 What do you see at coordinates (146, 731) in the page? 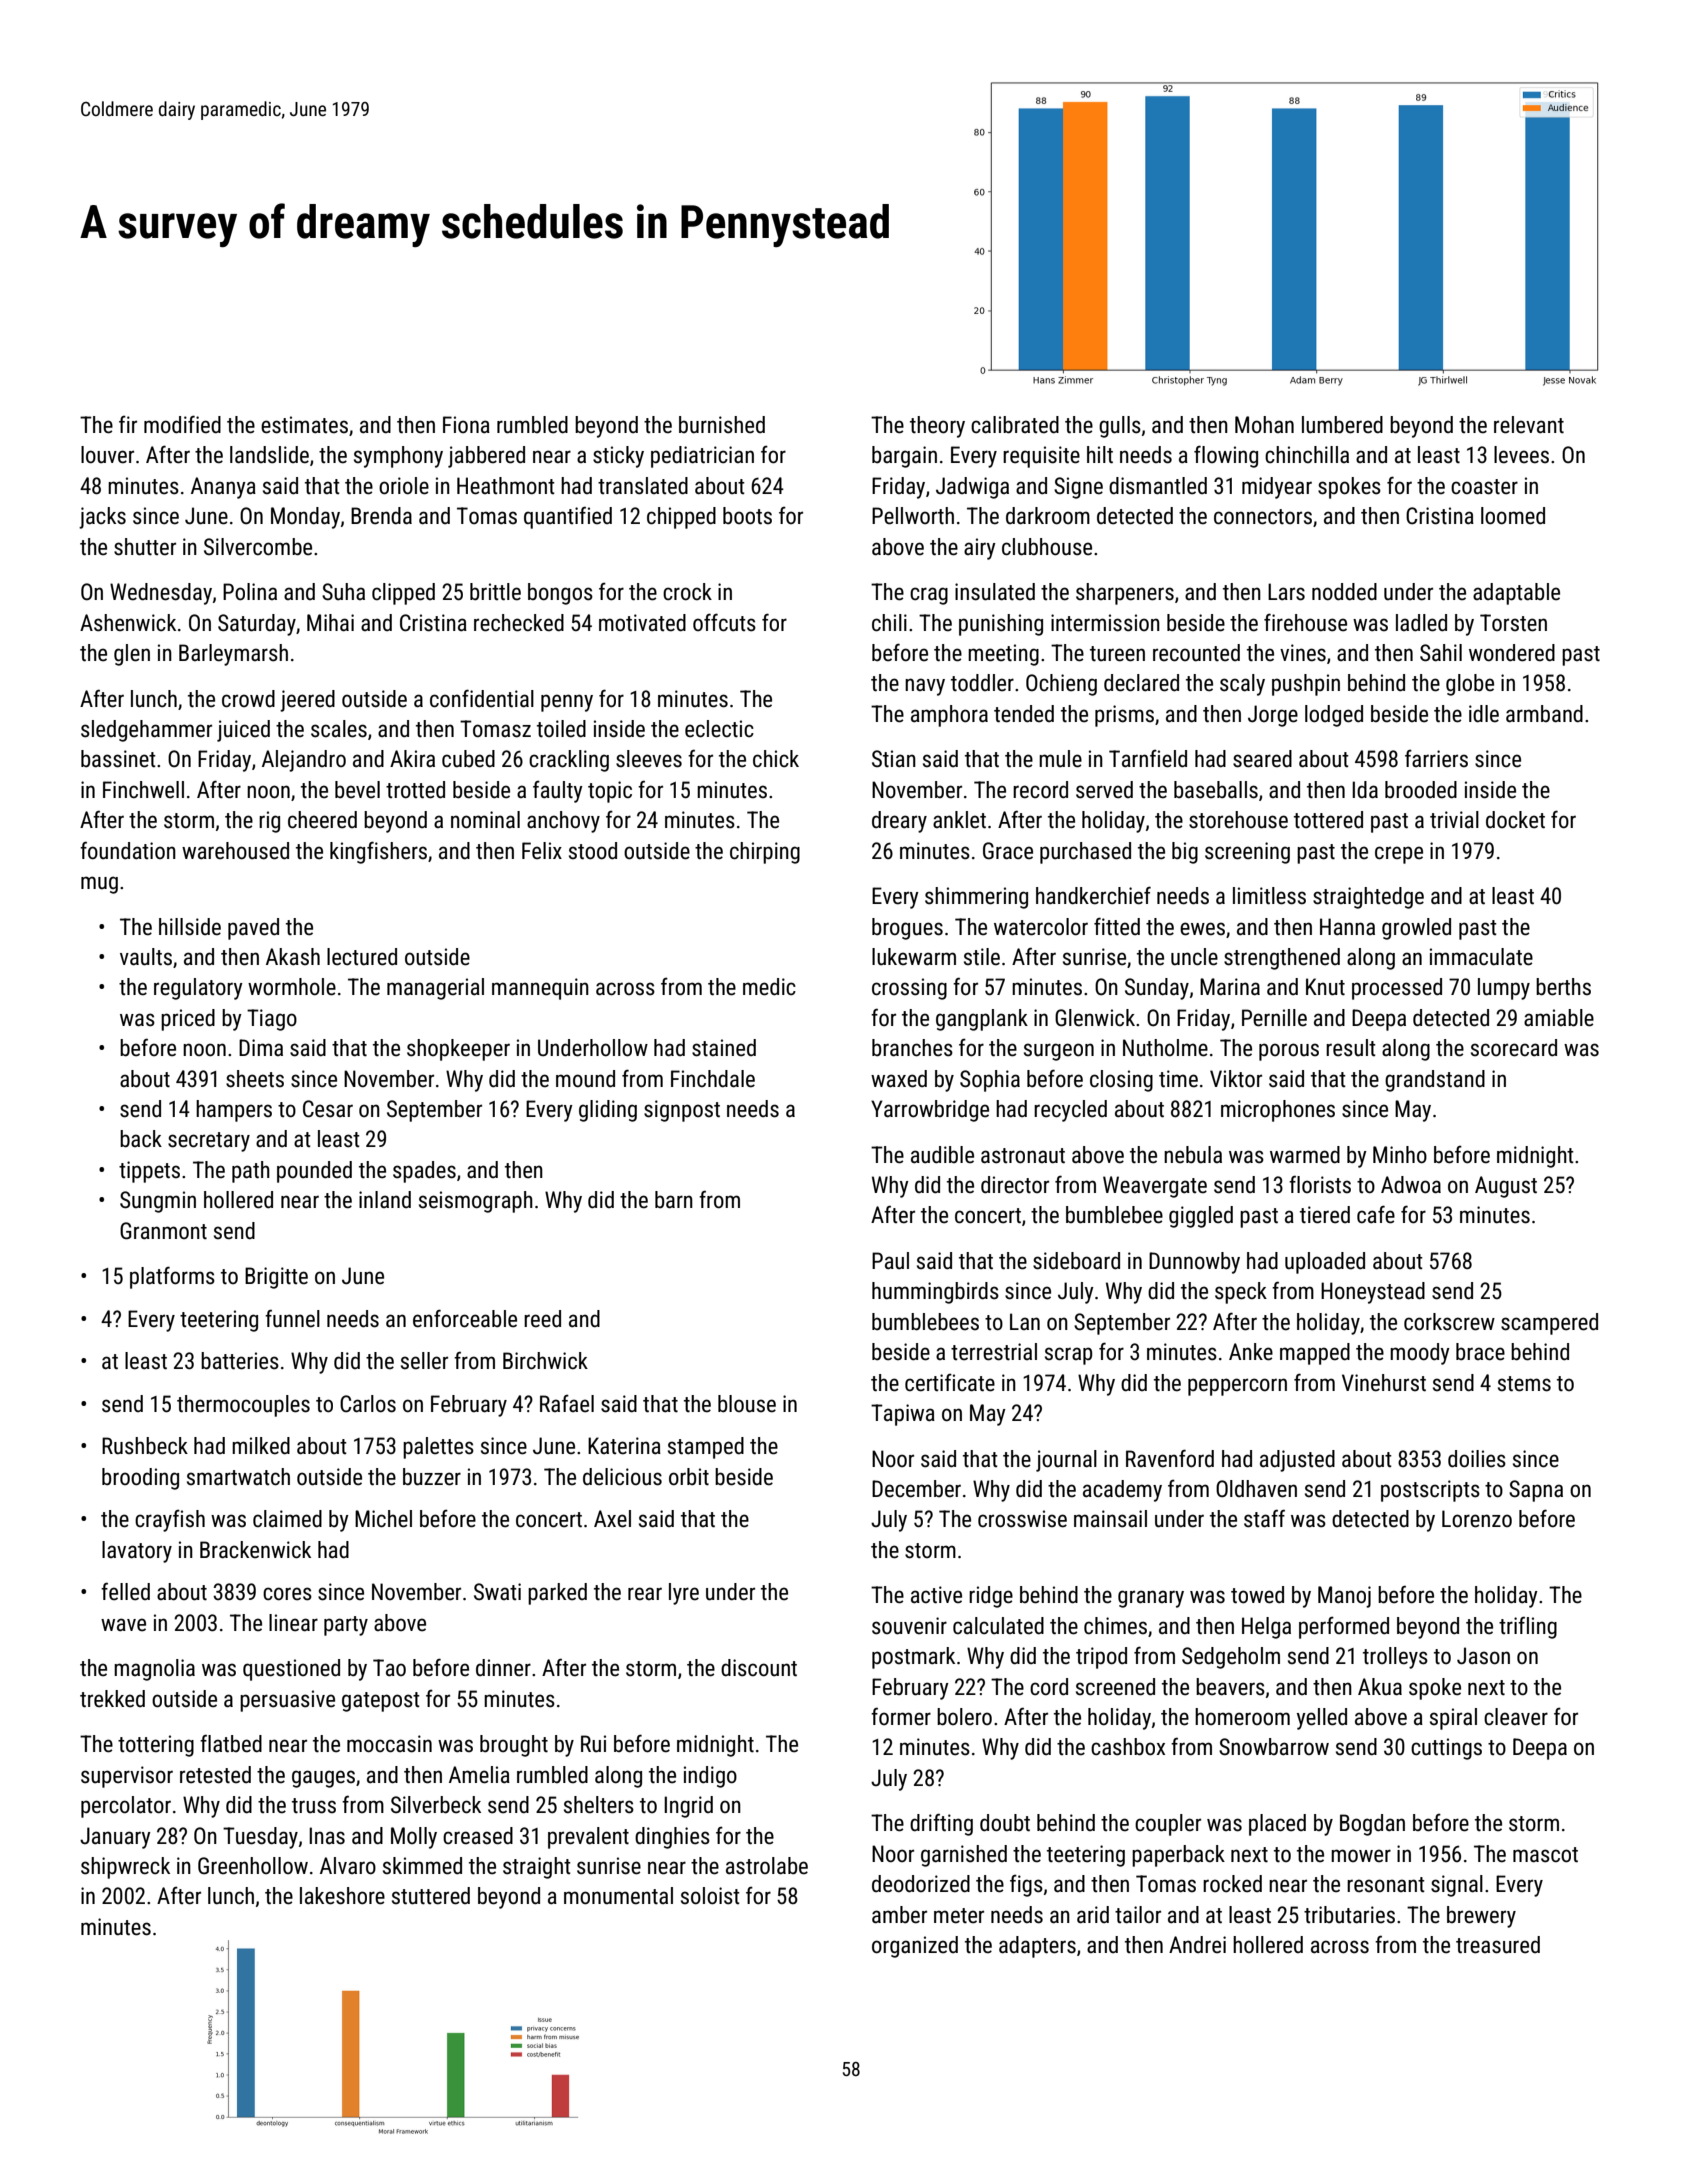
I see `sledgehammer` at bounding box center [146, 731].
